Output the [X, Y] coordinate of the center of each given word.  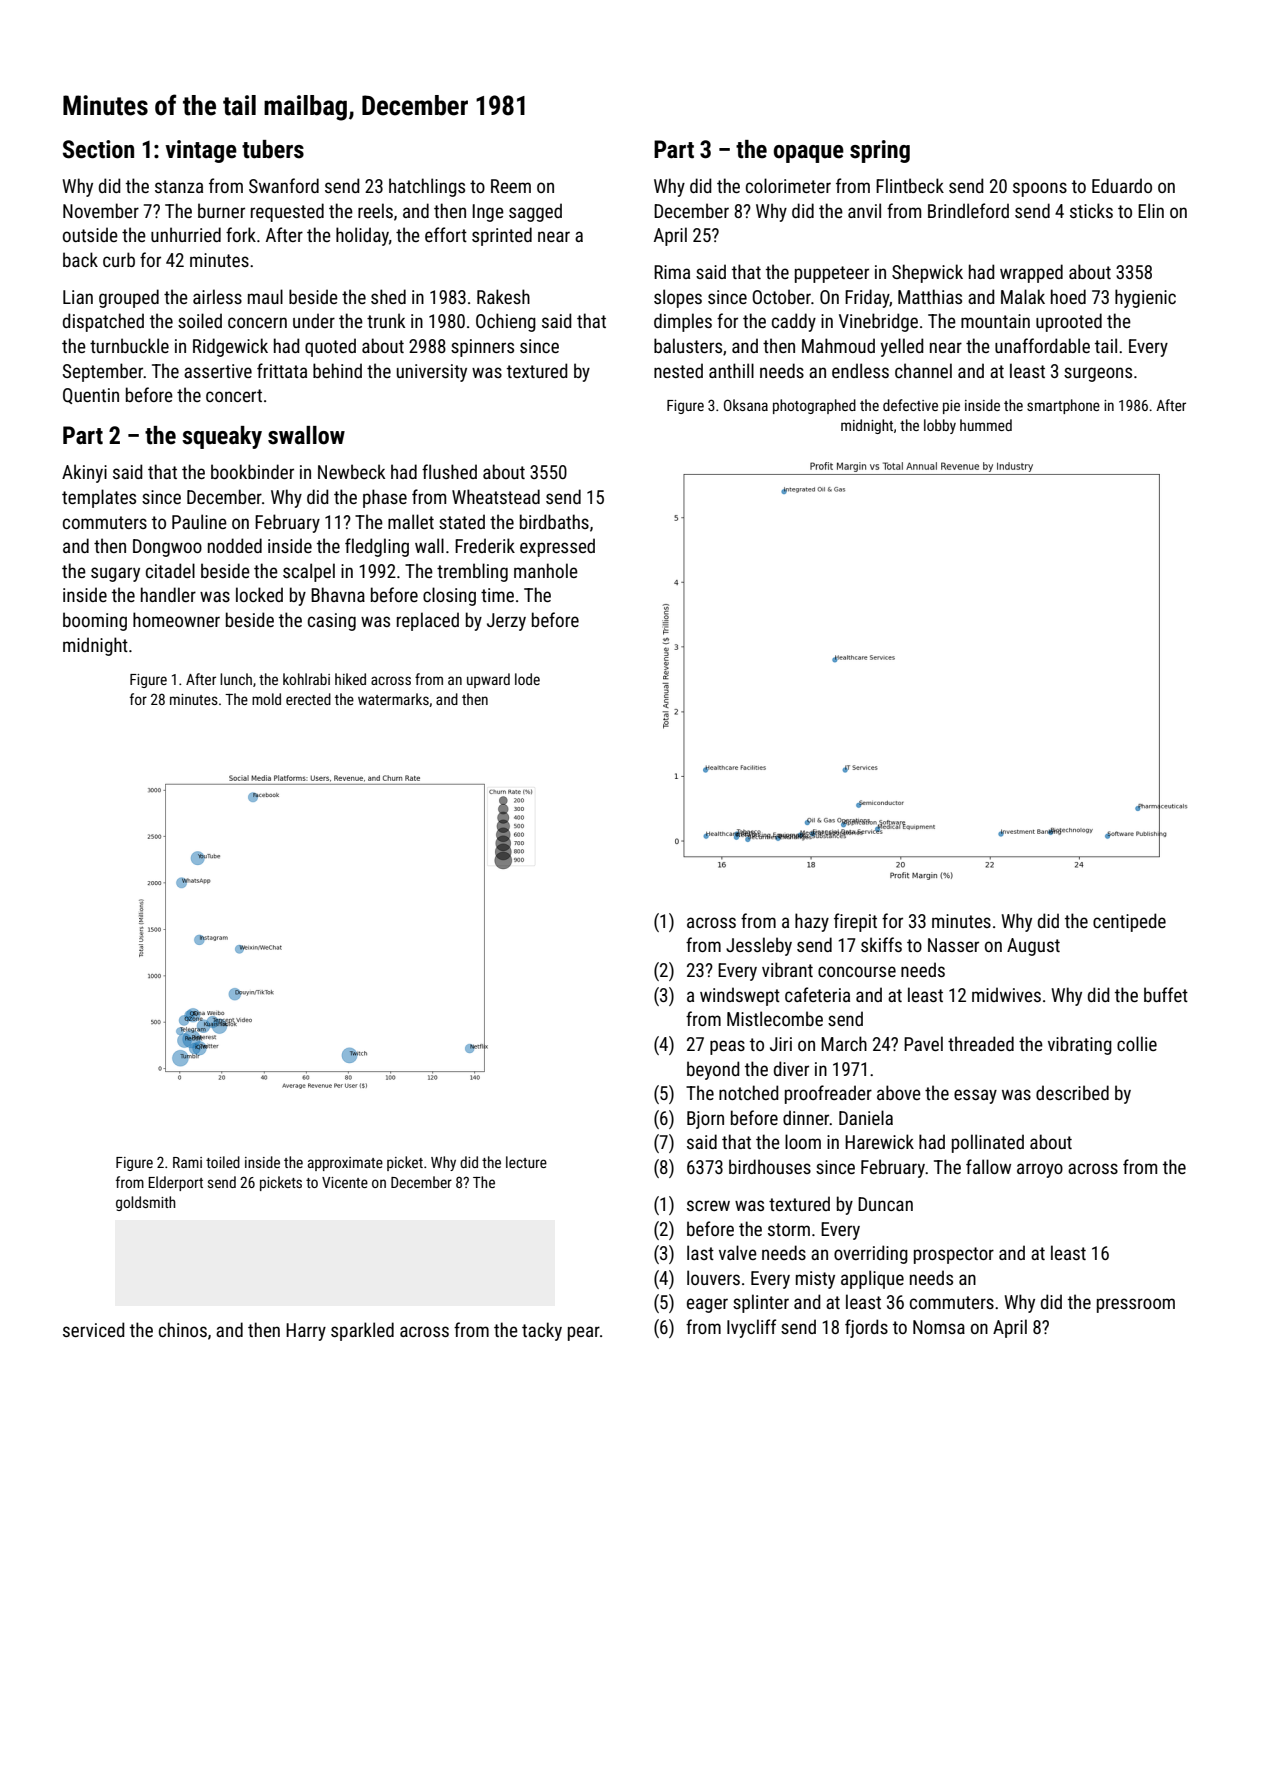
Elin [1151, 210]
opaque [809, 154]
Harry [306, 1332]
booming [95, 621]
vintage [201, 151]
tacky [542, 1331]
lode [527, 679]
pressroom [1136, 1305]
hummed [986, 425]
